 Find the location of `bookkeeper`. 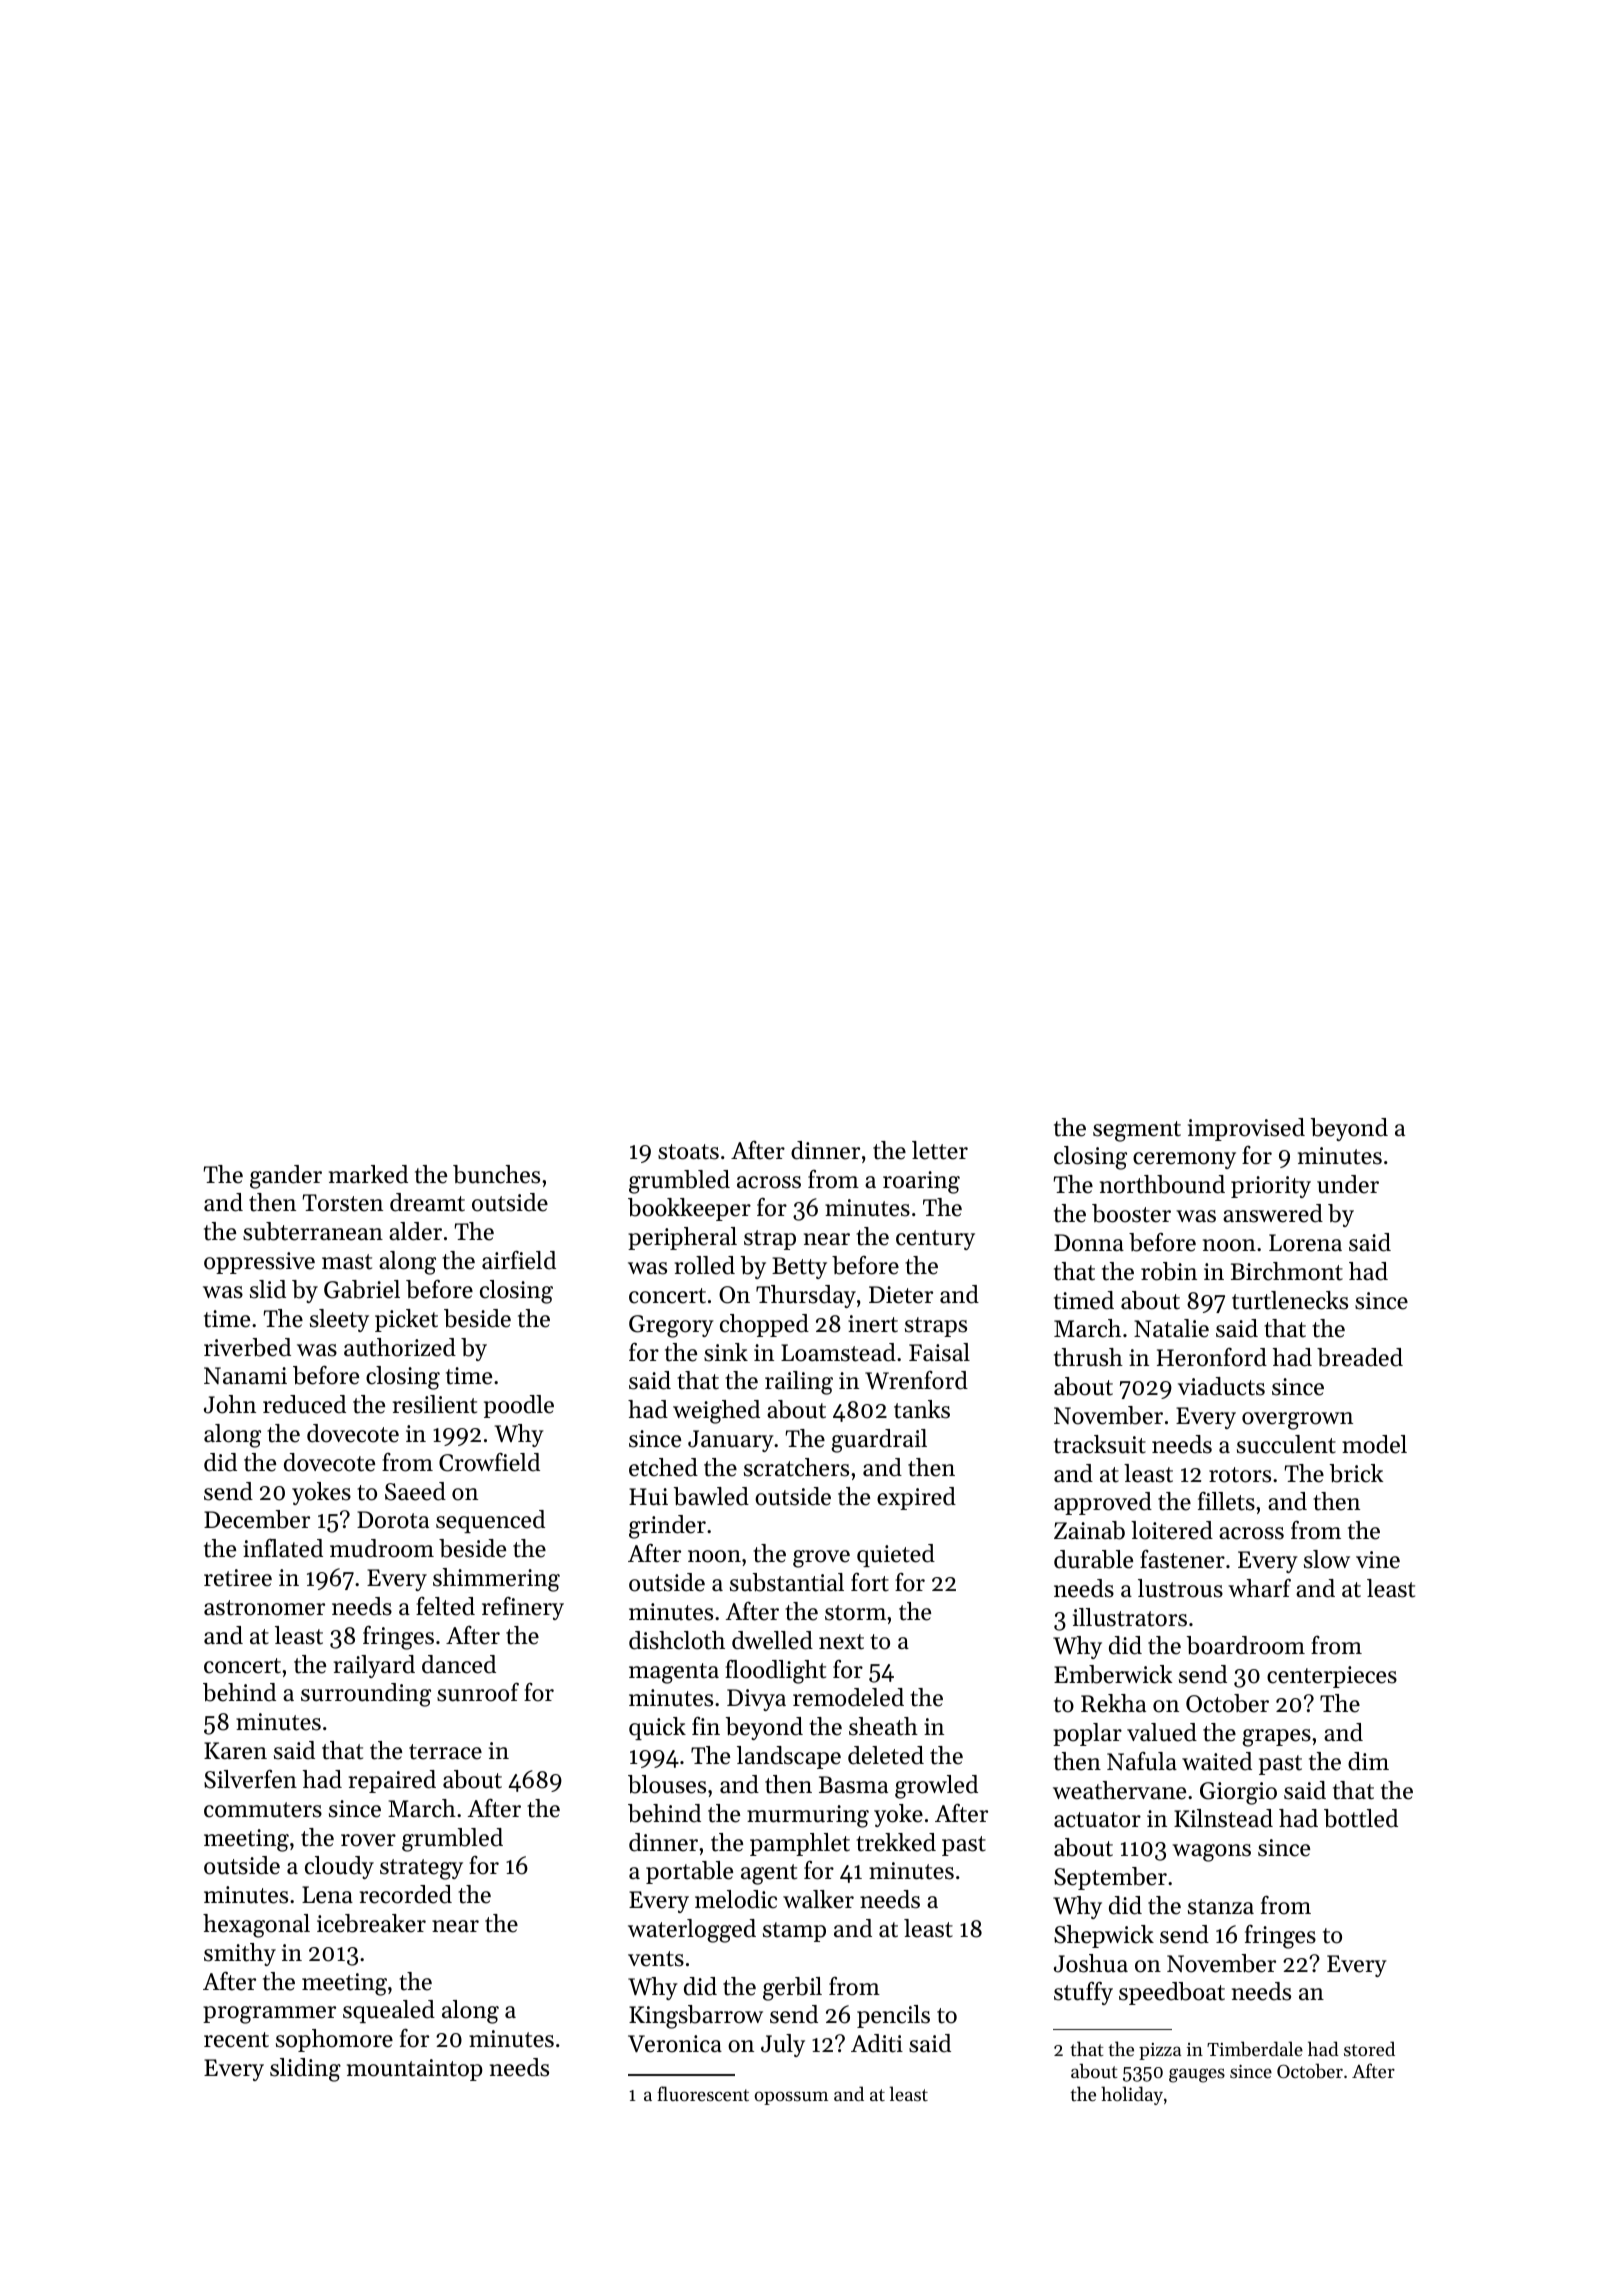

bookkeeper is located at coordinates (689, 1209).
